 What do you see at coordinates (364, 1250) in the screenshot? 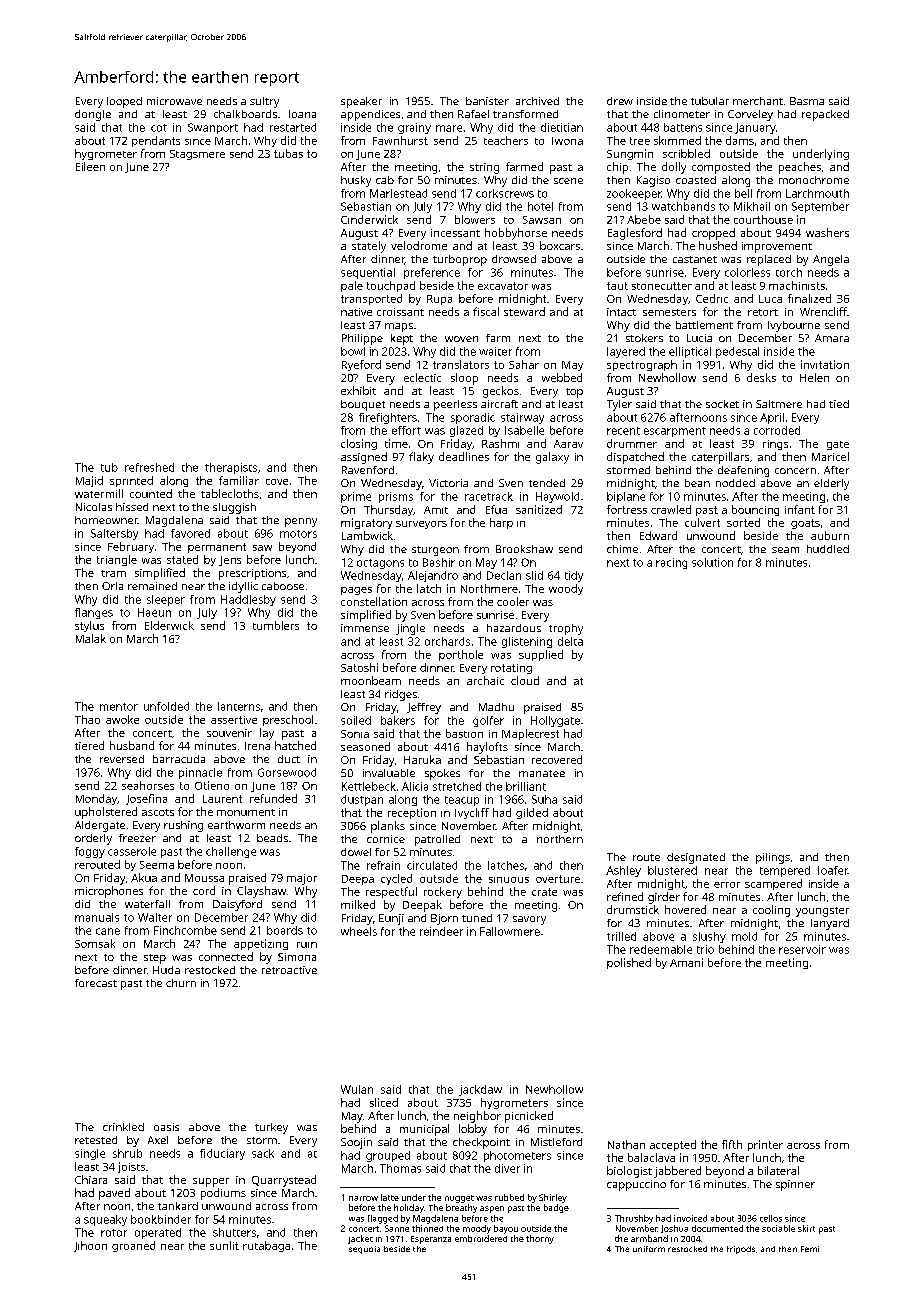
I see `sequoia` at bounding box center [364, 1250].
